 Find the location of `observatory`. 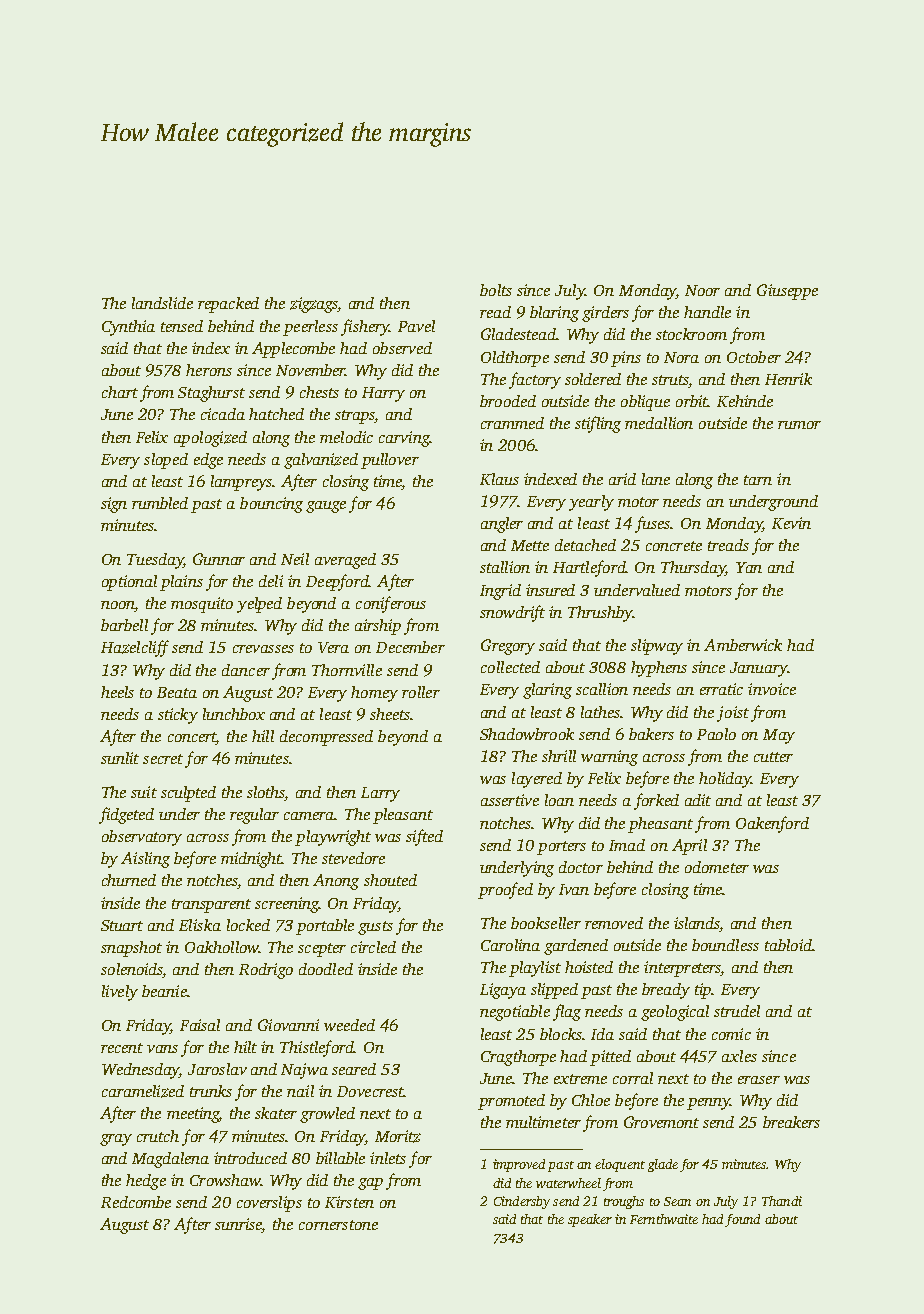

observatory is located at coordinates (142, 838).
